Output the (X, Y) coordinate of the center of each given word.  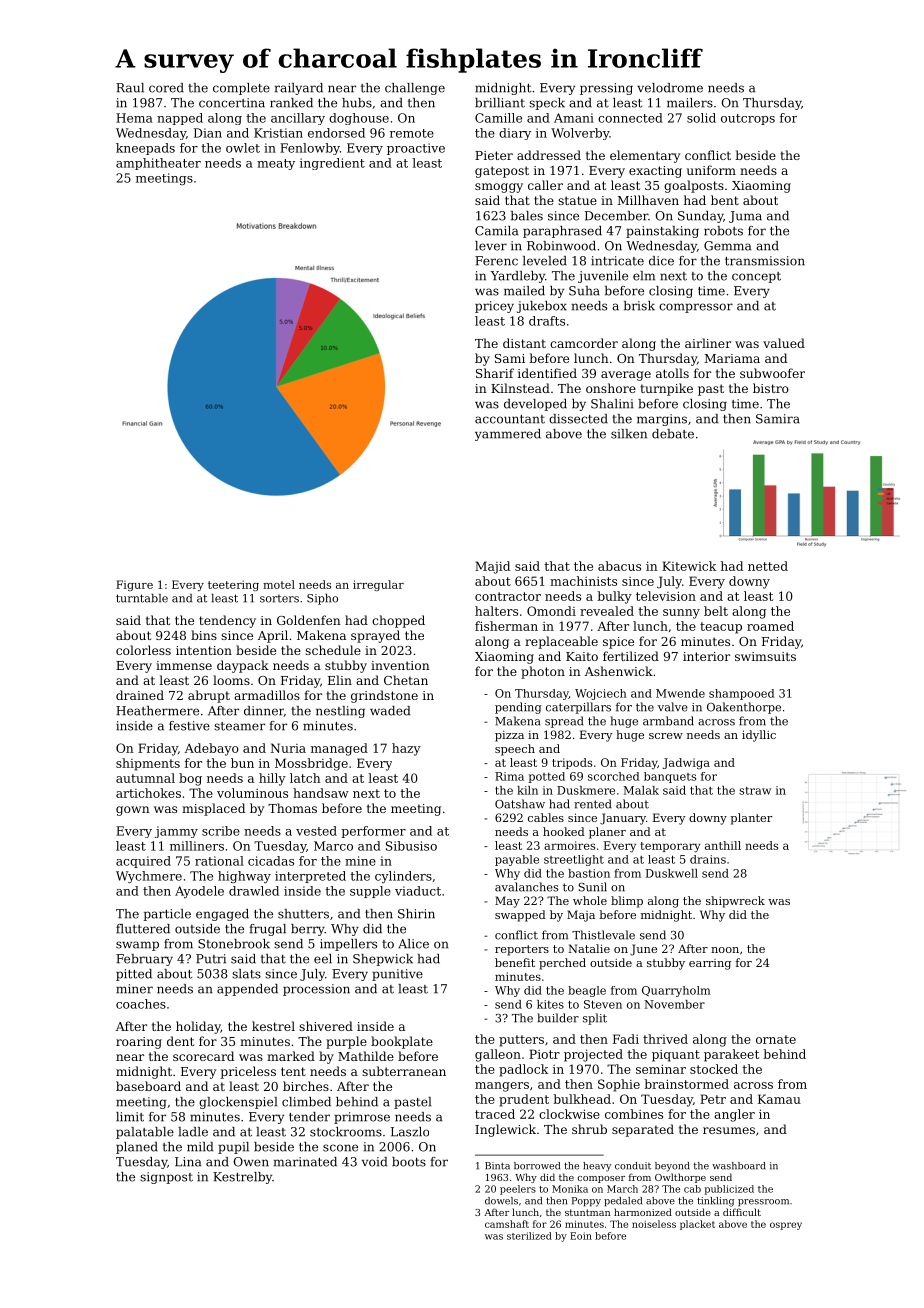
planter (751, 819)
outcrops (748, 119)
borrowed (537, 1166)
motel (279, 584)
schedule (333, 650)
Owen (251, 1162)
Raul (130, 88)
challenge (415, 89)
